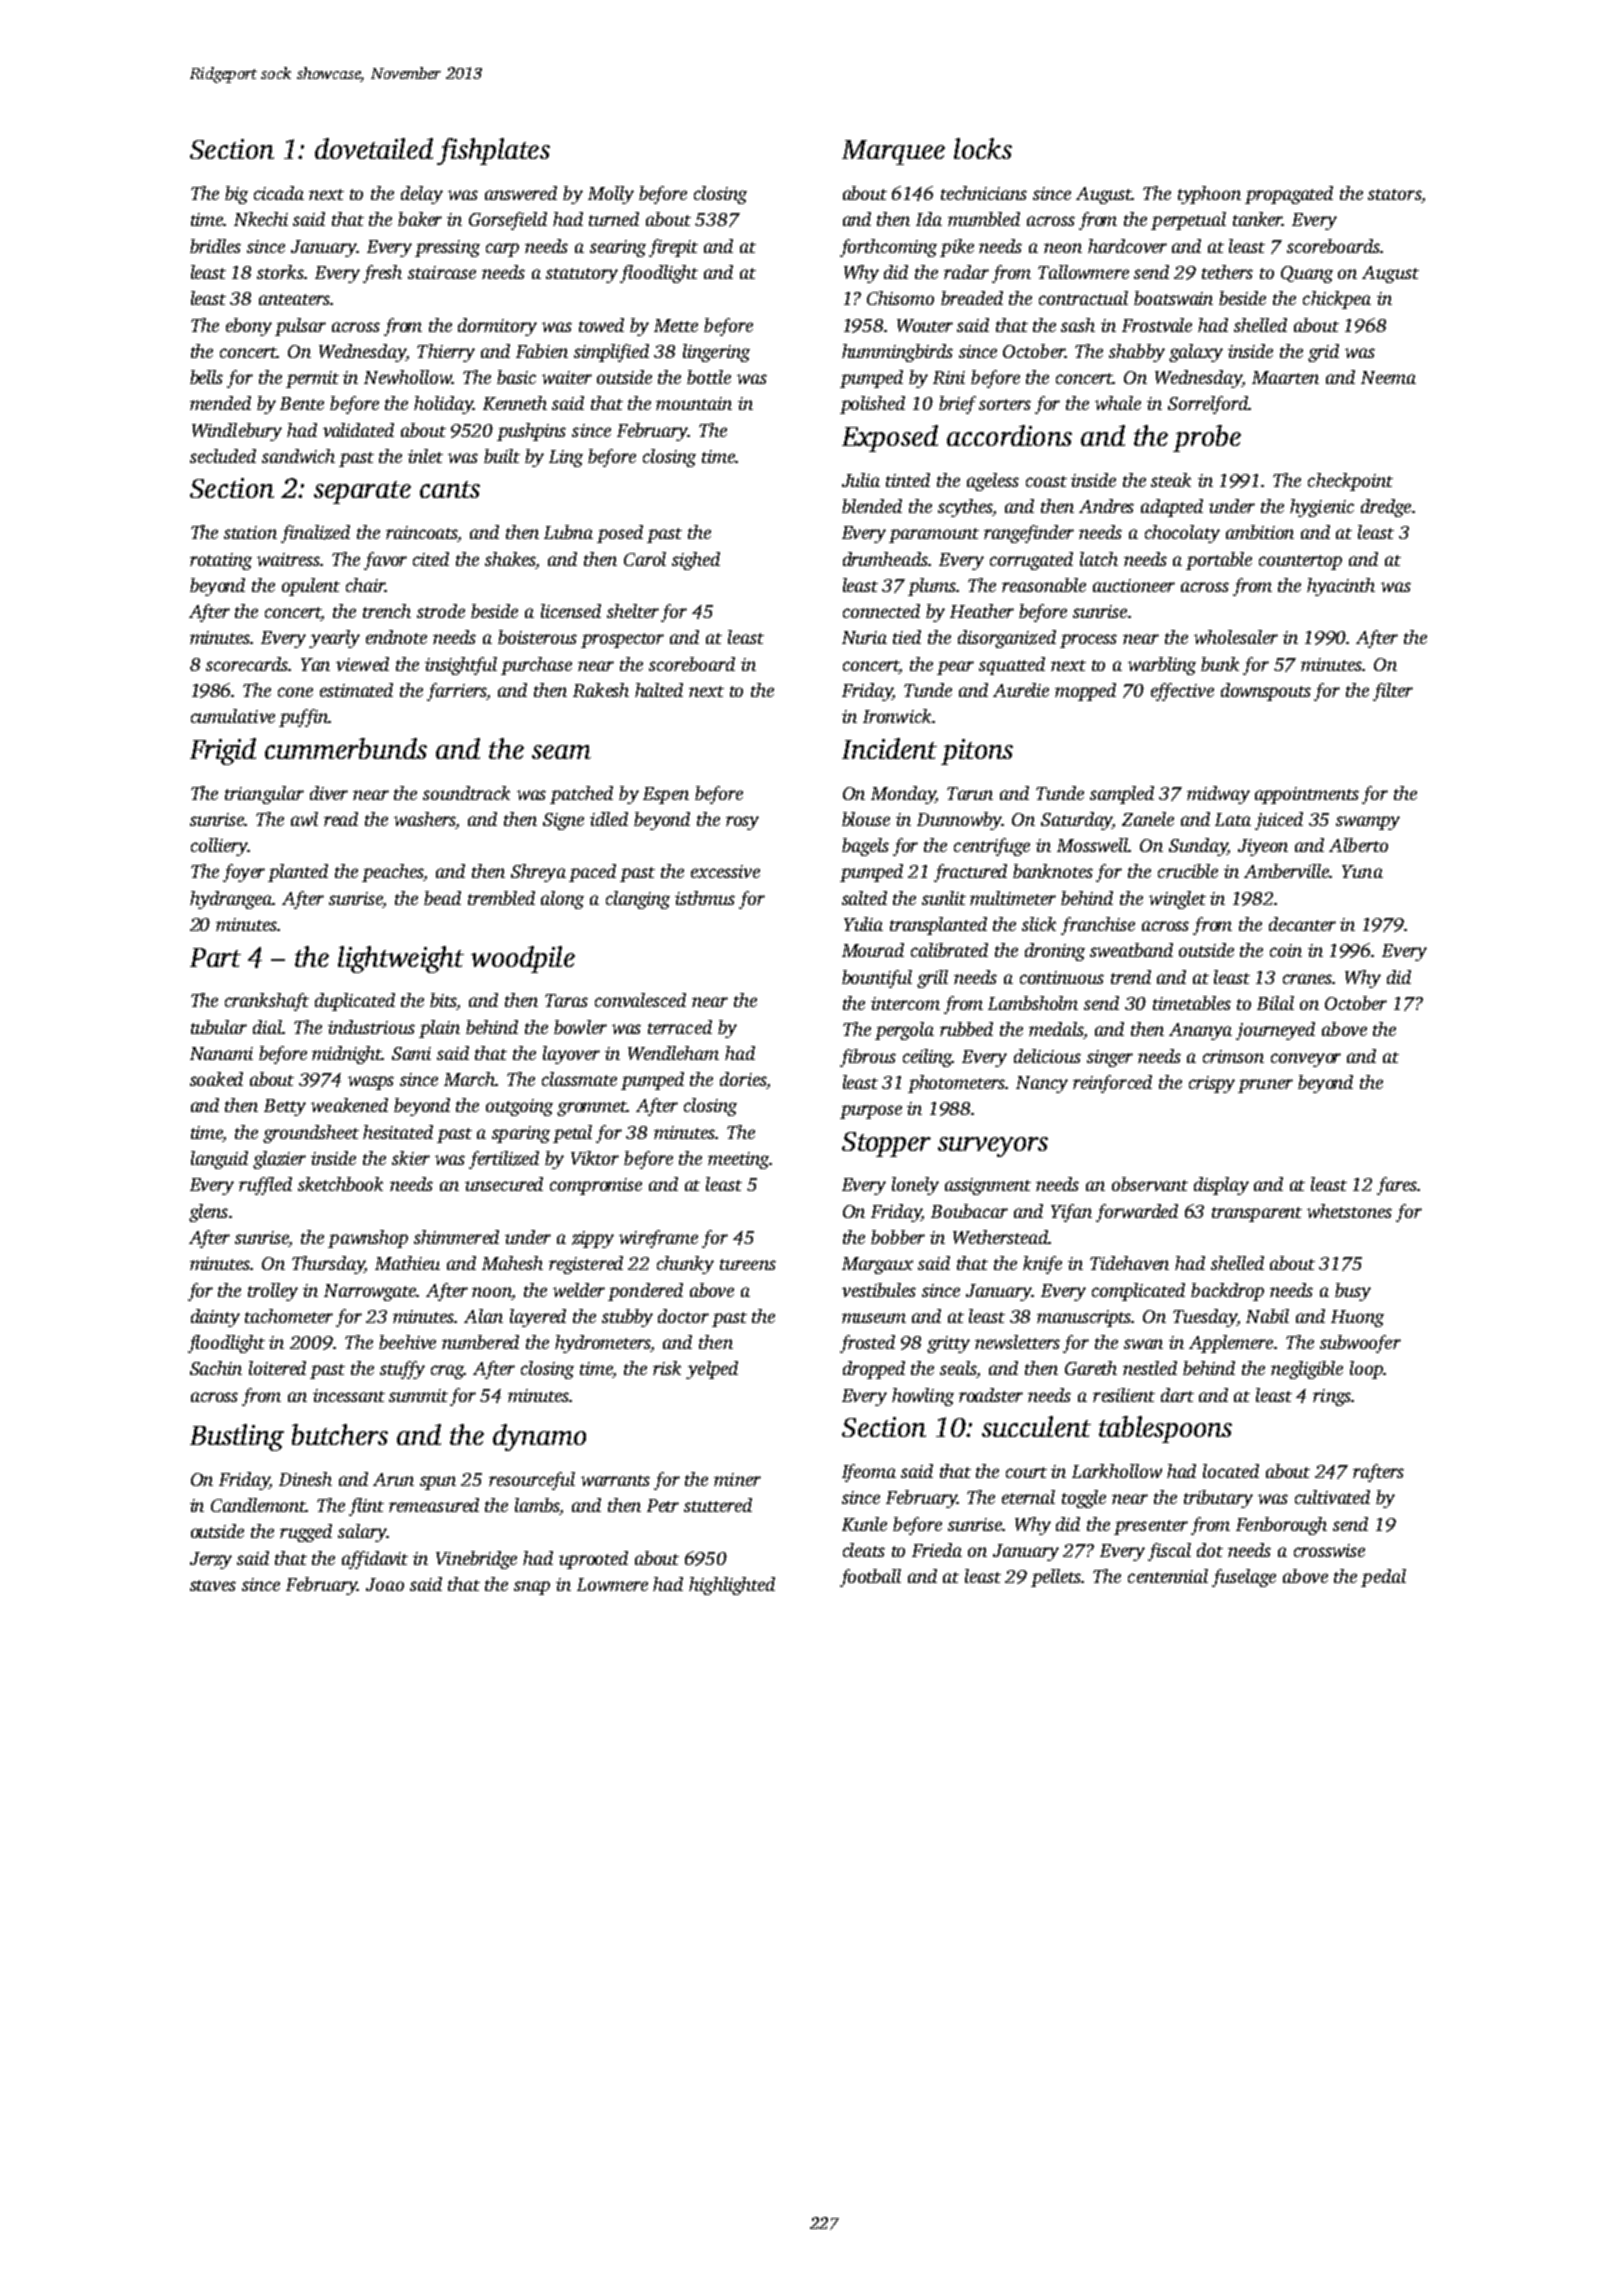 The height and width of the document is (2292, 1620). Describe the element at coordinates (280, 272) in the document. I see `storks` at that location.
